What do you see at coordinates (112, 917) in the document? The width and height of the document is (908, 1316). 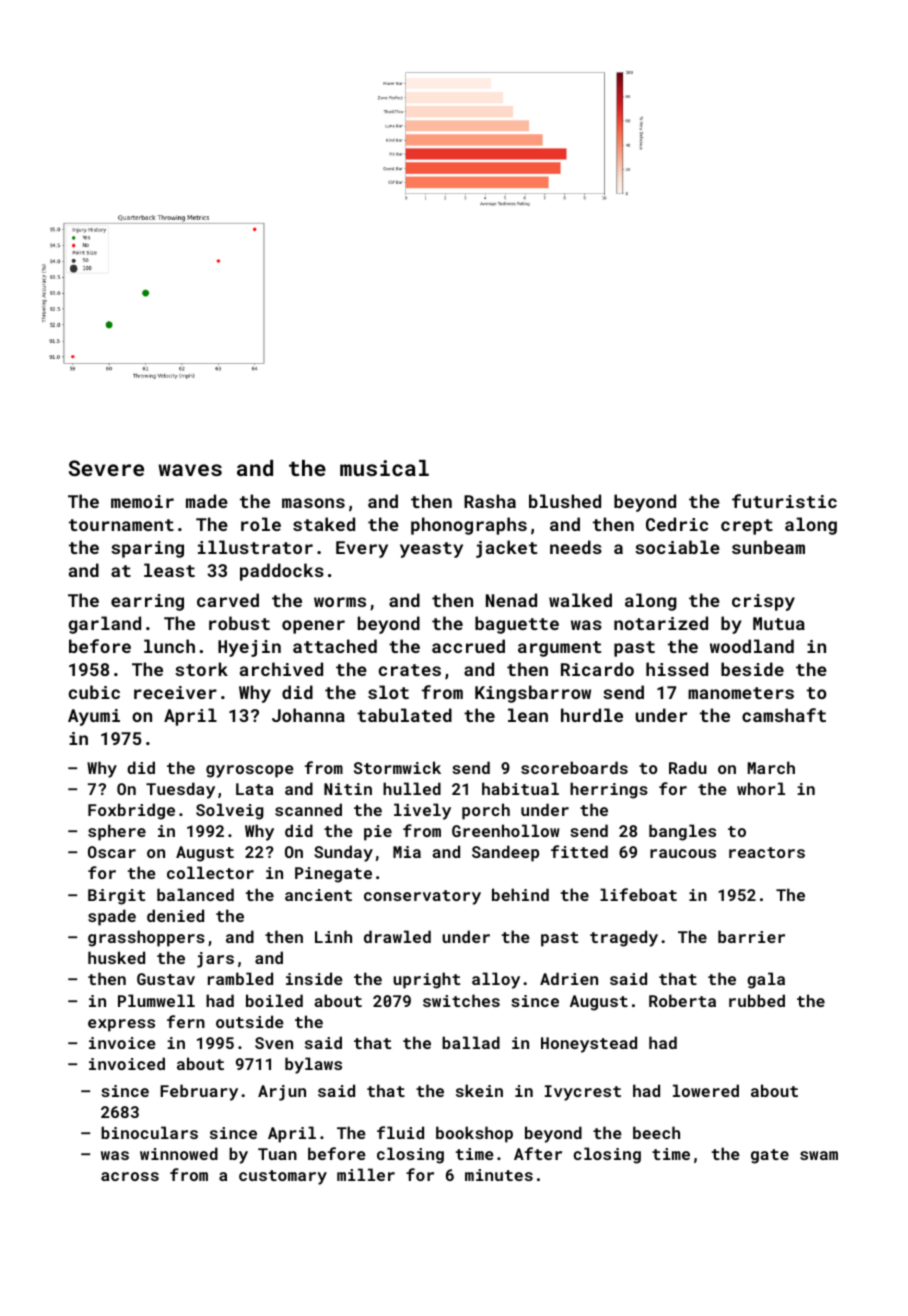 I see `spade` at bounding box center [112, 917].
